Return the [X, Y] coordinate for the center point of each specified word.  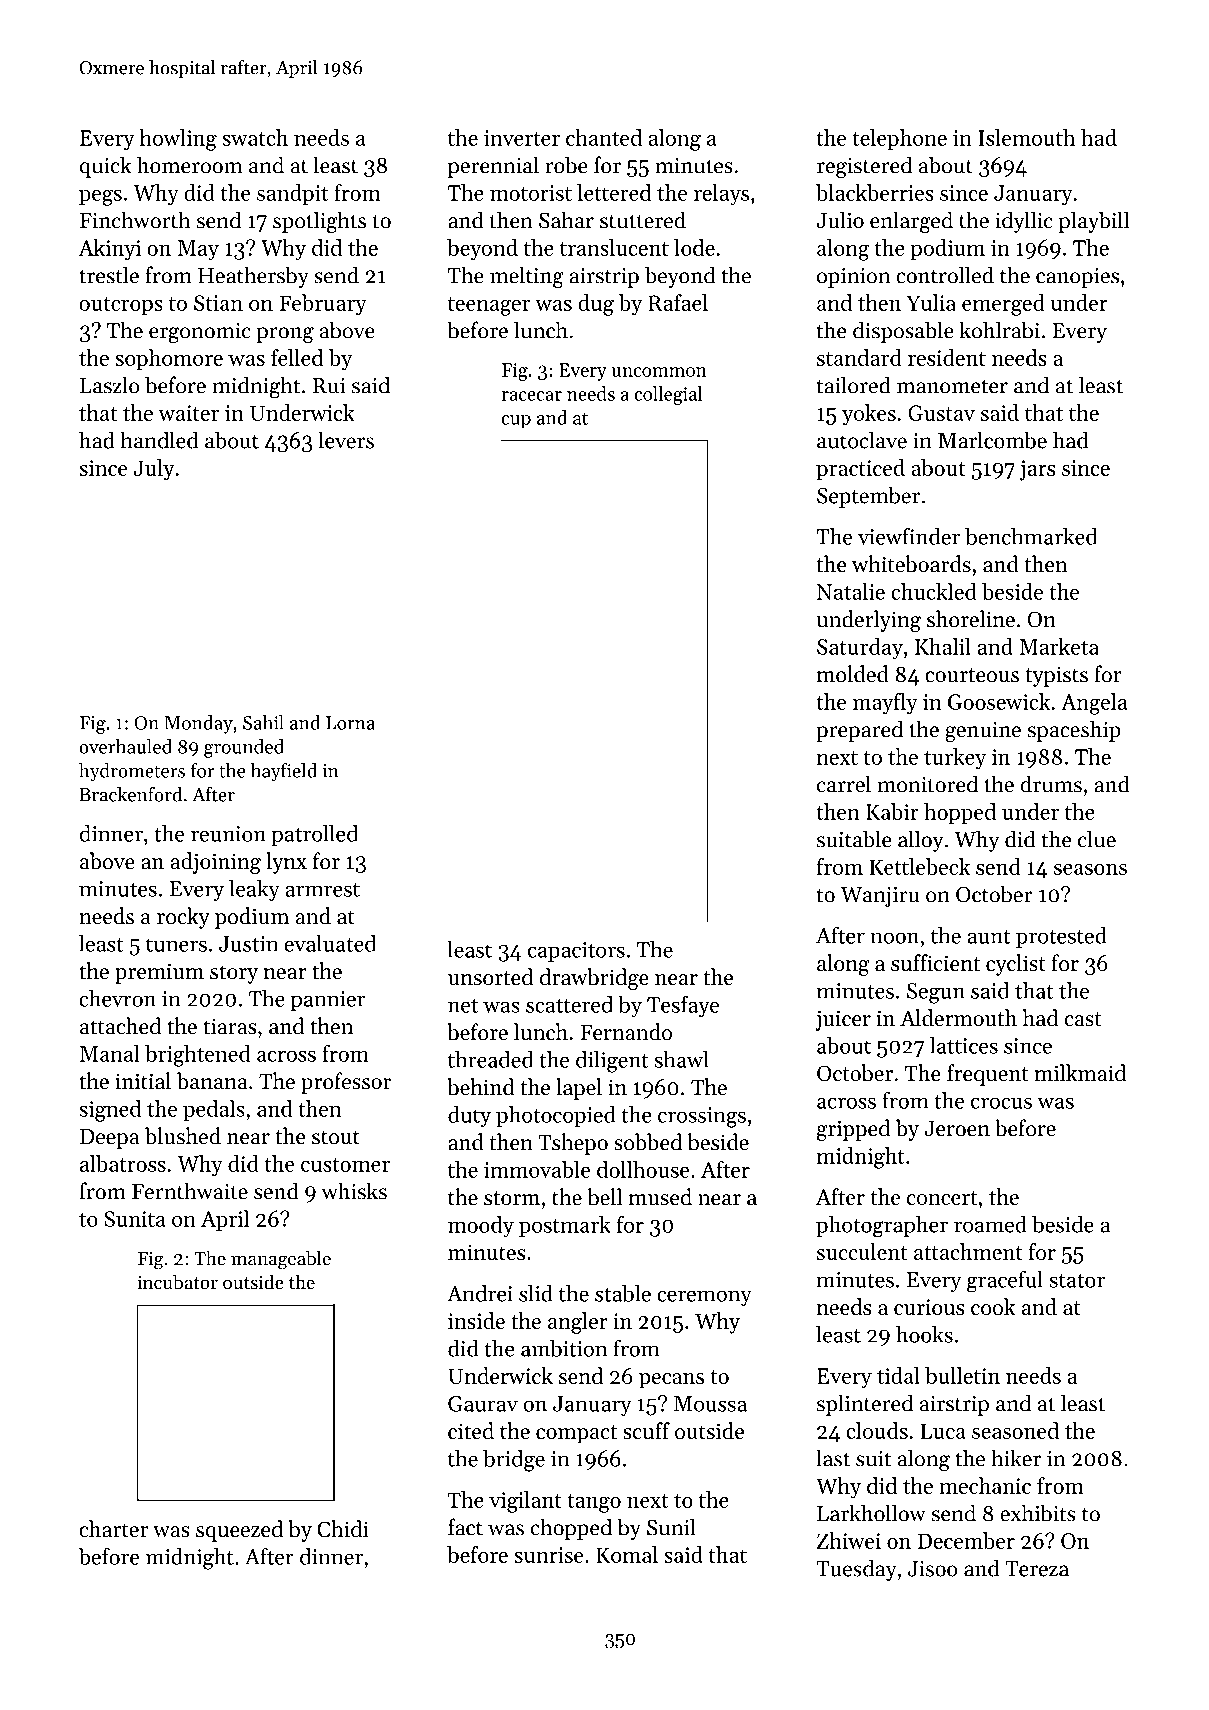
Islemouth [1026, 137]
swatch [255, 137]
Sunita [135, 1219]
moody [481, 1227]
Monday [198, 724]
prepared [859, 731]
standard [859, 357]
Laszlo [110, 385]
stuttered [643, 220]
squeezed [239, 1531]
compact [576, 1434]
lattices [964, 1045]
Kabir [892, 811]
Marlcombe [992, 440]
